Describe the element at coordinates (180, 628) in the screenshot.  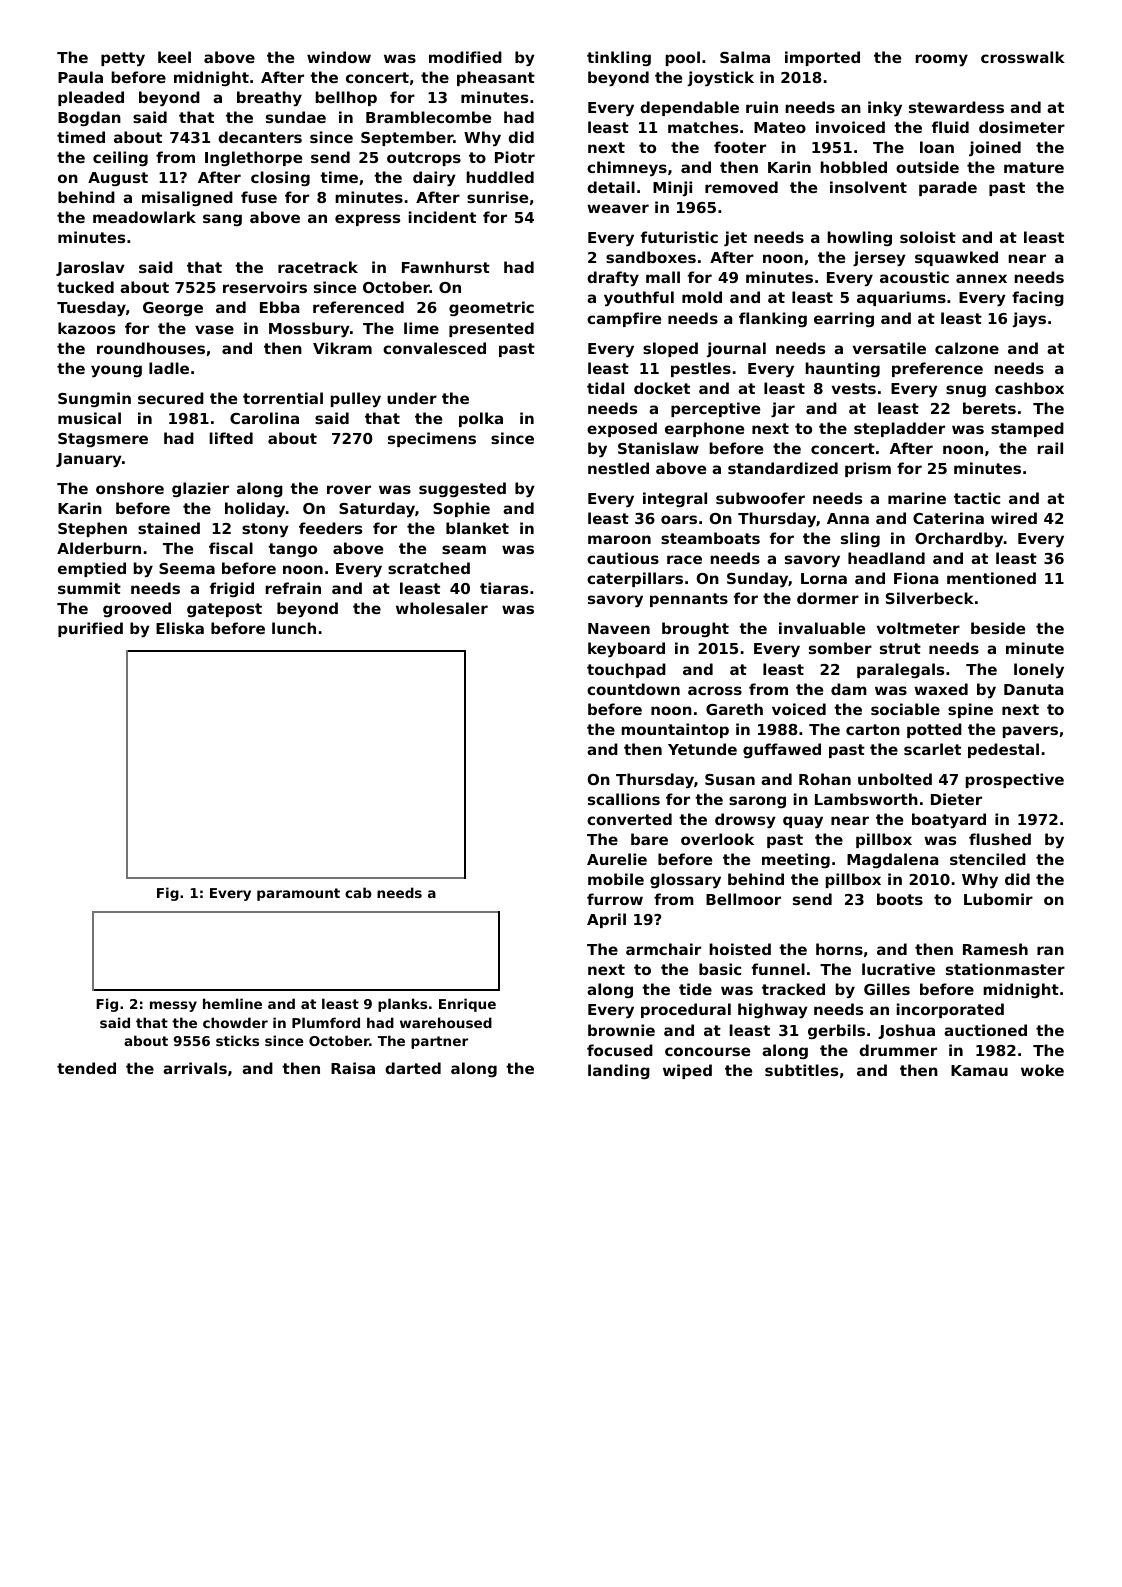
I see `Eliska` at that location.
